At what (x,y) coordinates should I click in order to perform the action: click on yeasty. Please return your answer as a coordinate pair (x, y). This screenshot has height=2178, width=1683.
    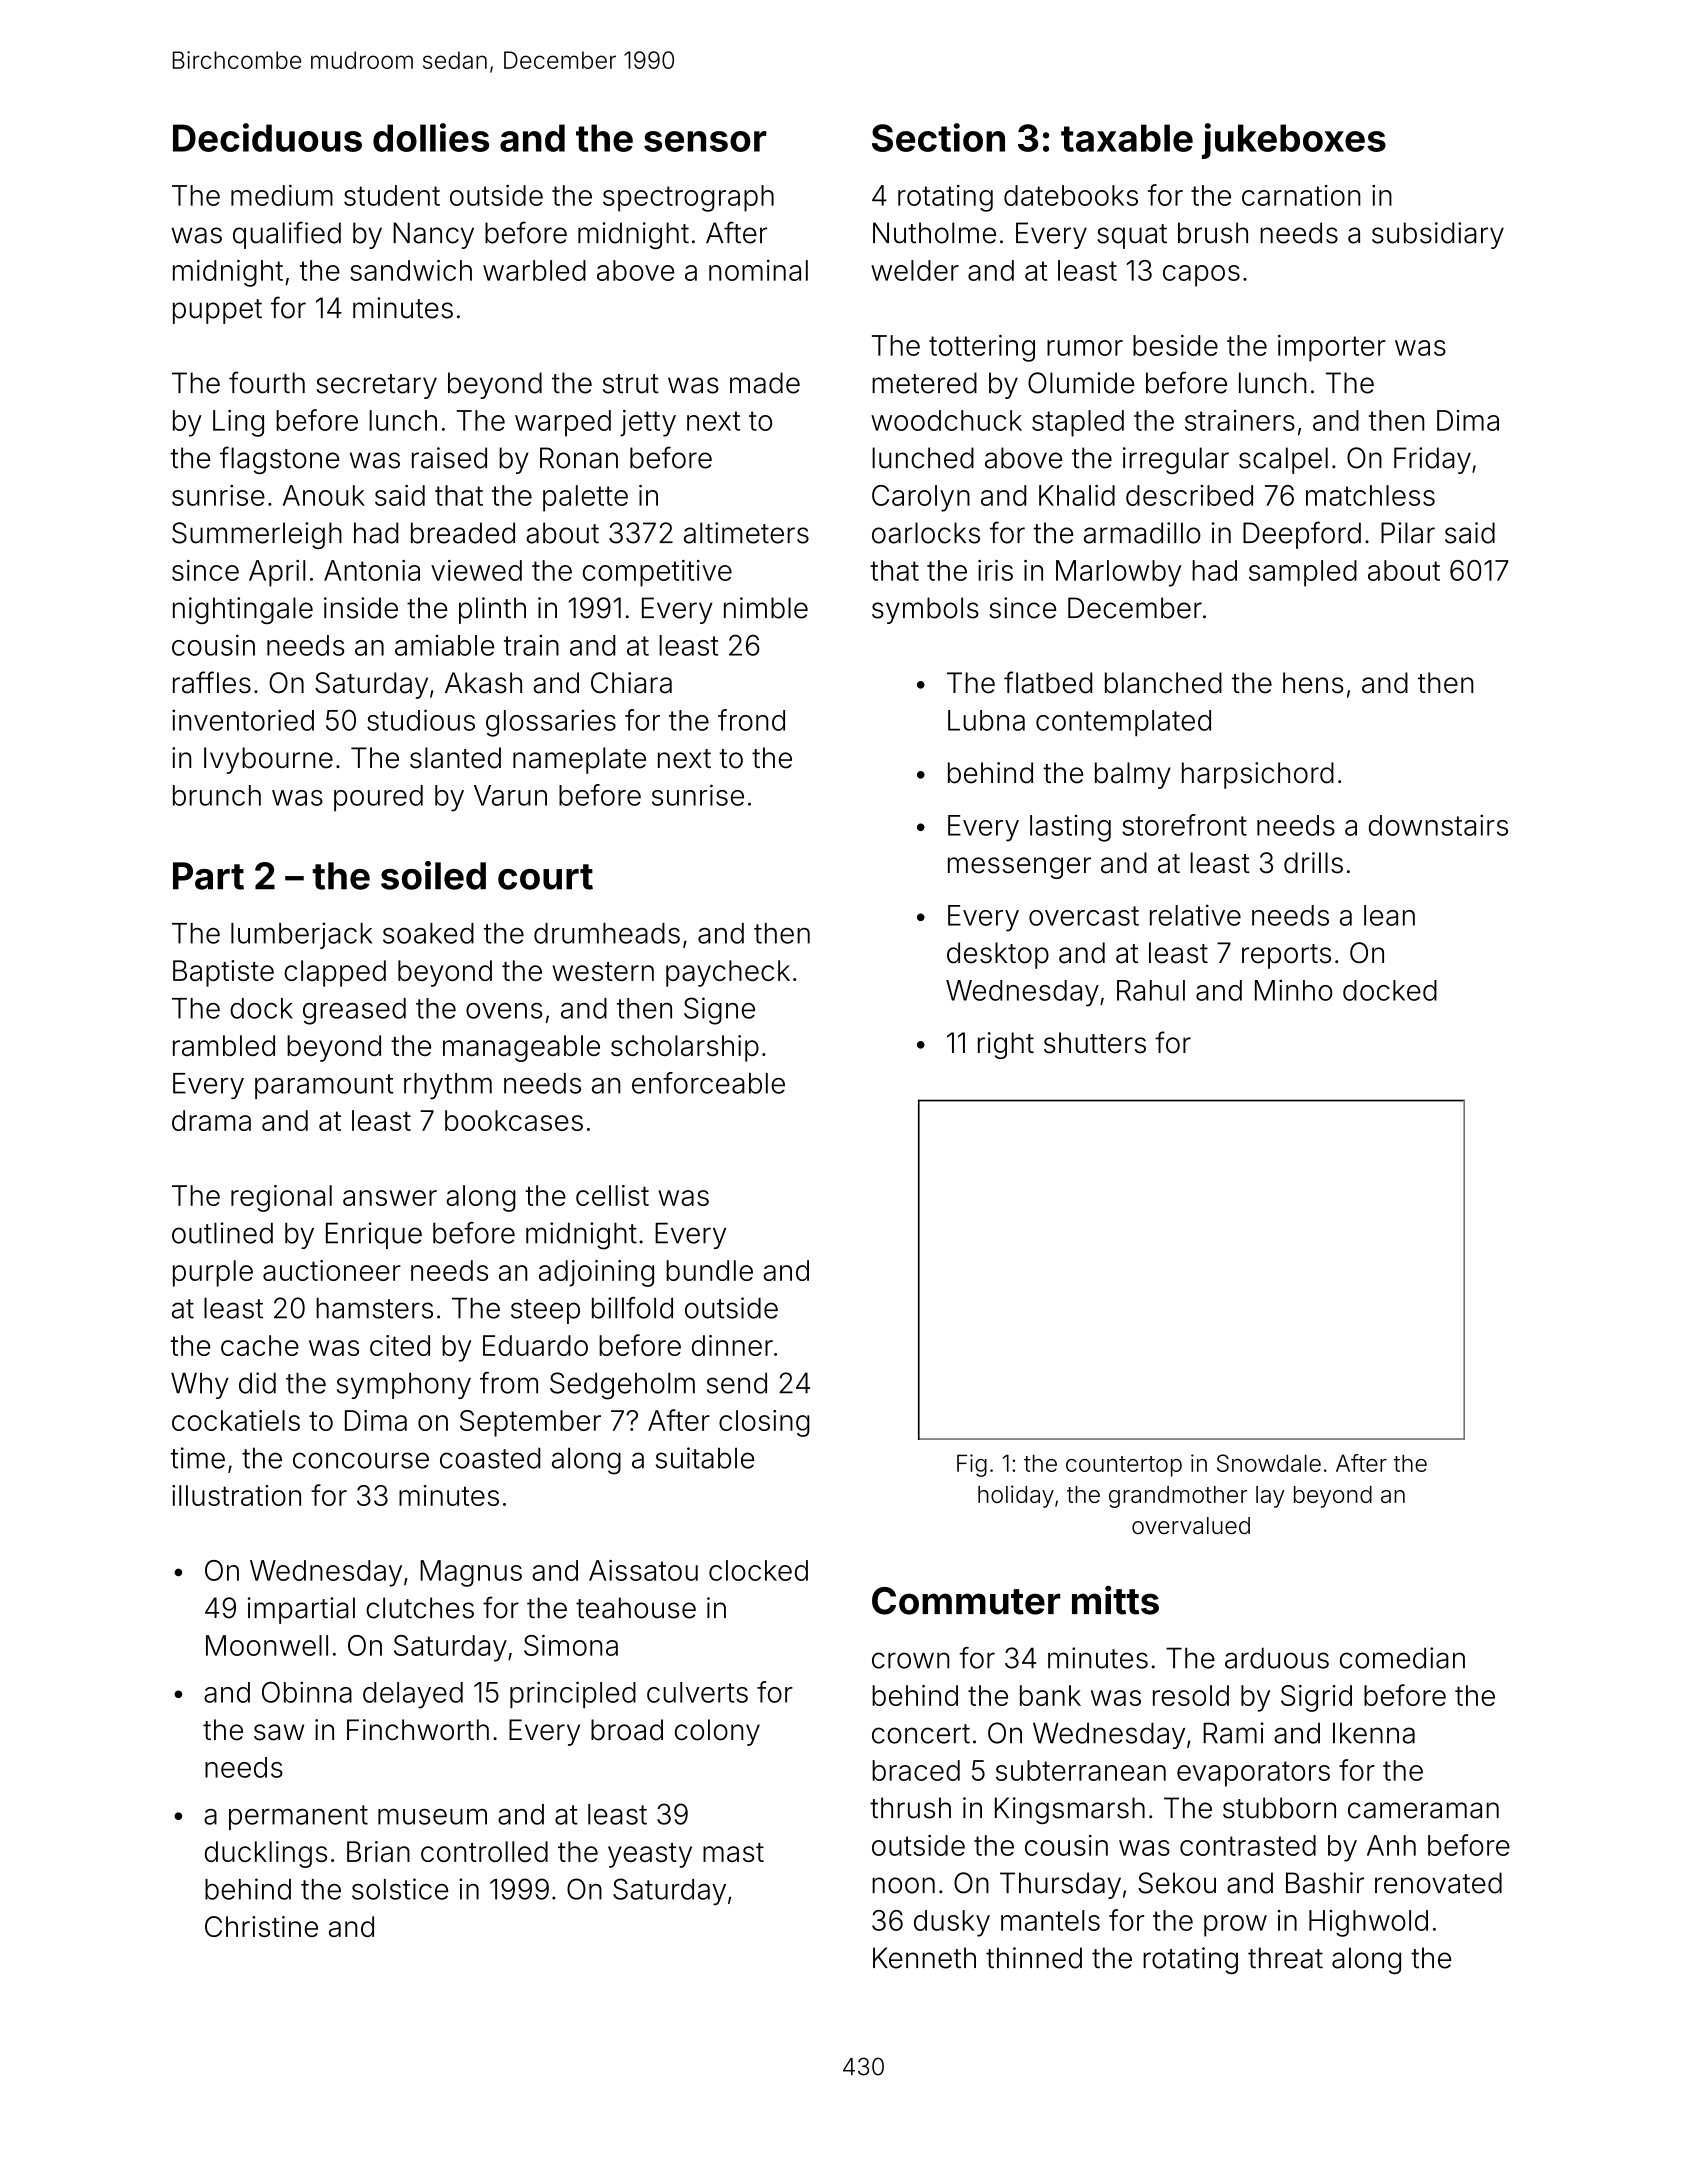
    Looking at the image, I should click on (650, 1855).
